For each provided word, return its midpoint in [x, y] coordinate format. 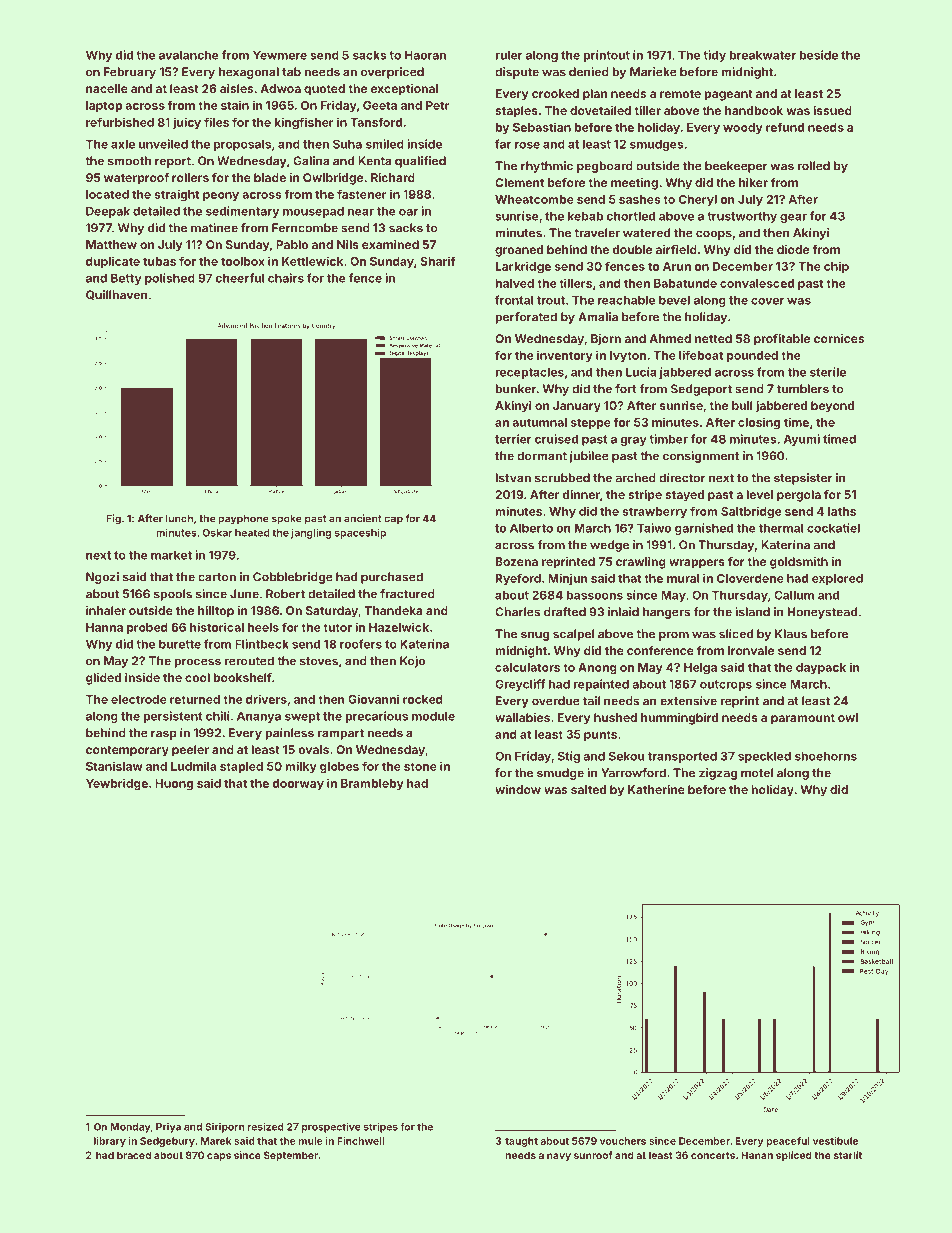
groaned [519, 251]
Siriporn [224, 1128]
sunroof [593, 1155]
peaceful [788, 1142]
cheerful [240, 278]
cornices [839, 338]
